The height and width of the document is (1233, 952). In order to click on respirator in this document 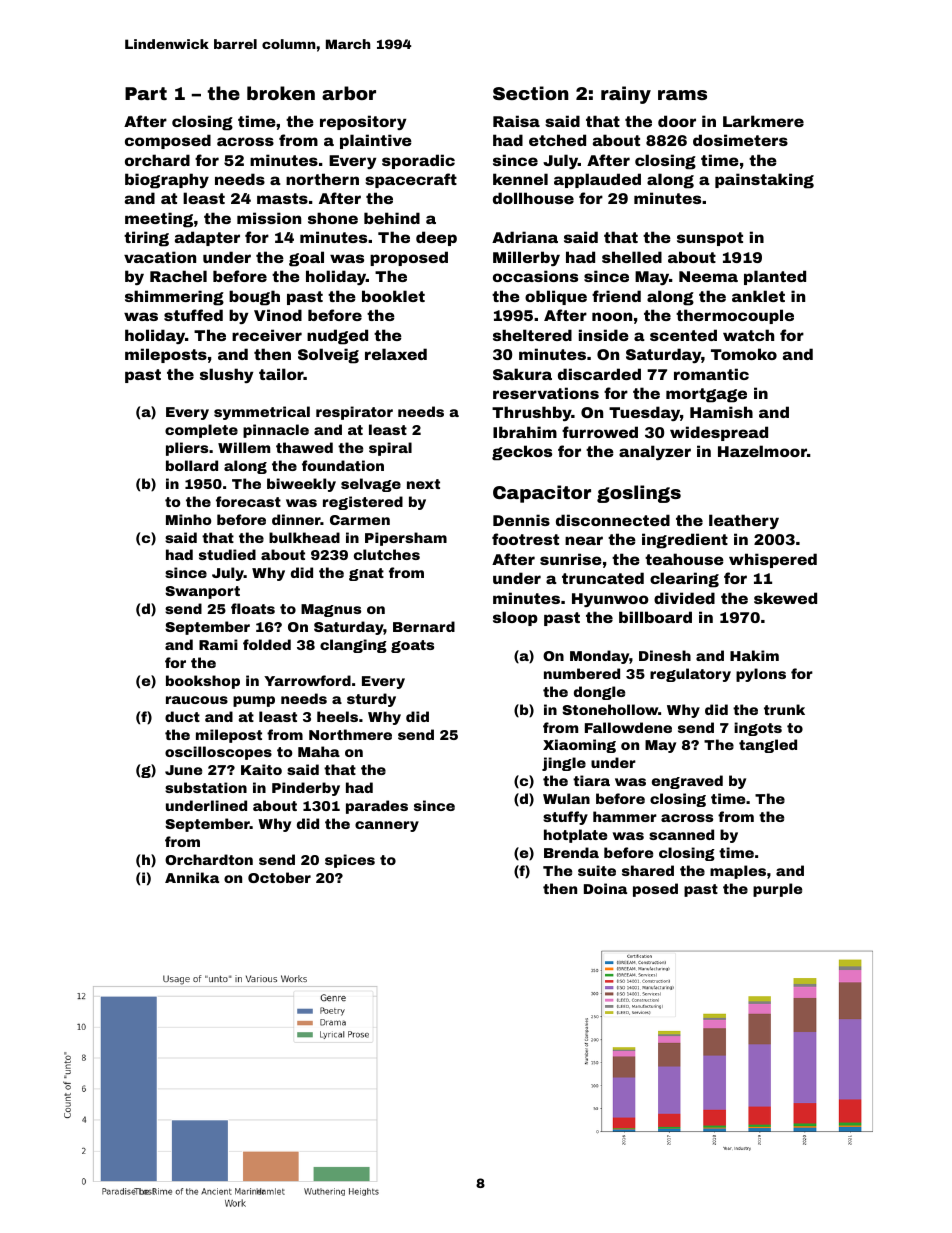, I will do `click(354, 413)`.
